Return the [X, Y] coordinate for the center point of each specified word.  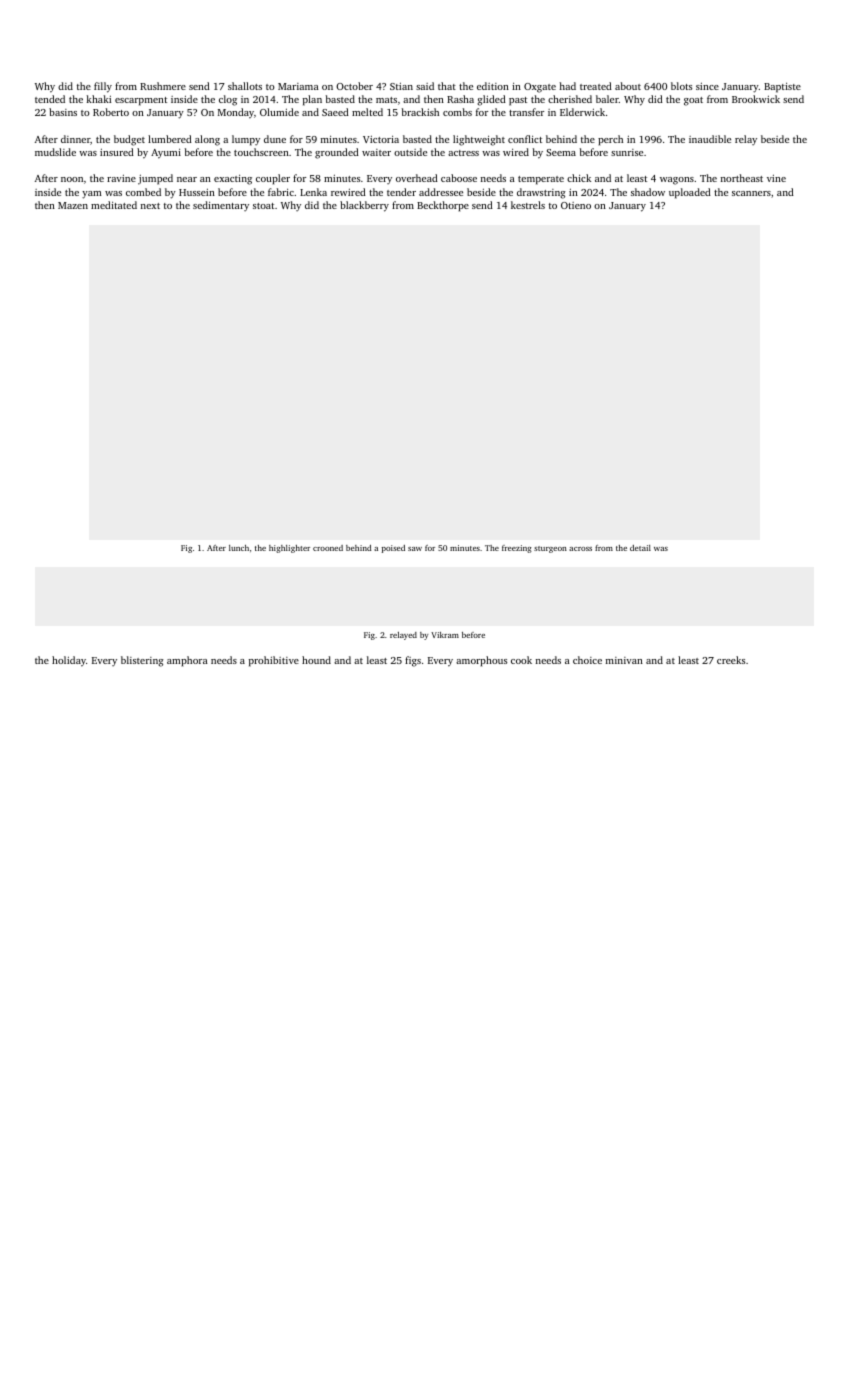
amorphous [481, 661]
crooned [328, 548]
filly [103, 87]
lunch [239, 548]
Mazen [73, 205]
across [580, 549]
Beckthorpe [443, 206]
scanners [751, 193]
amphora [187, 661]
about [628, 86]
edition [493, 86]
